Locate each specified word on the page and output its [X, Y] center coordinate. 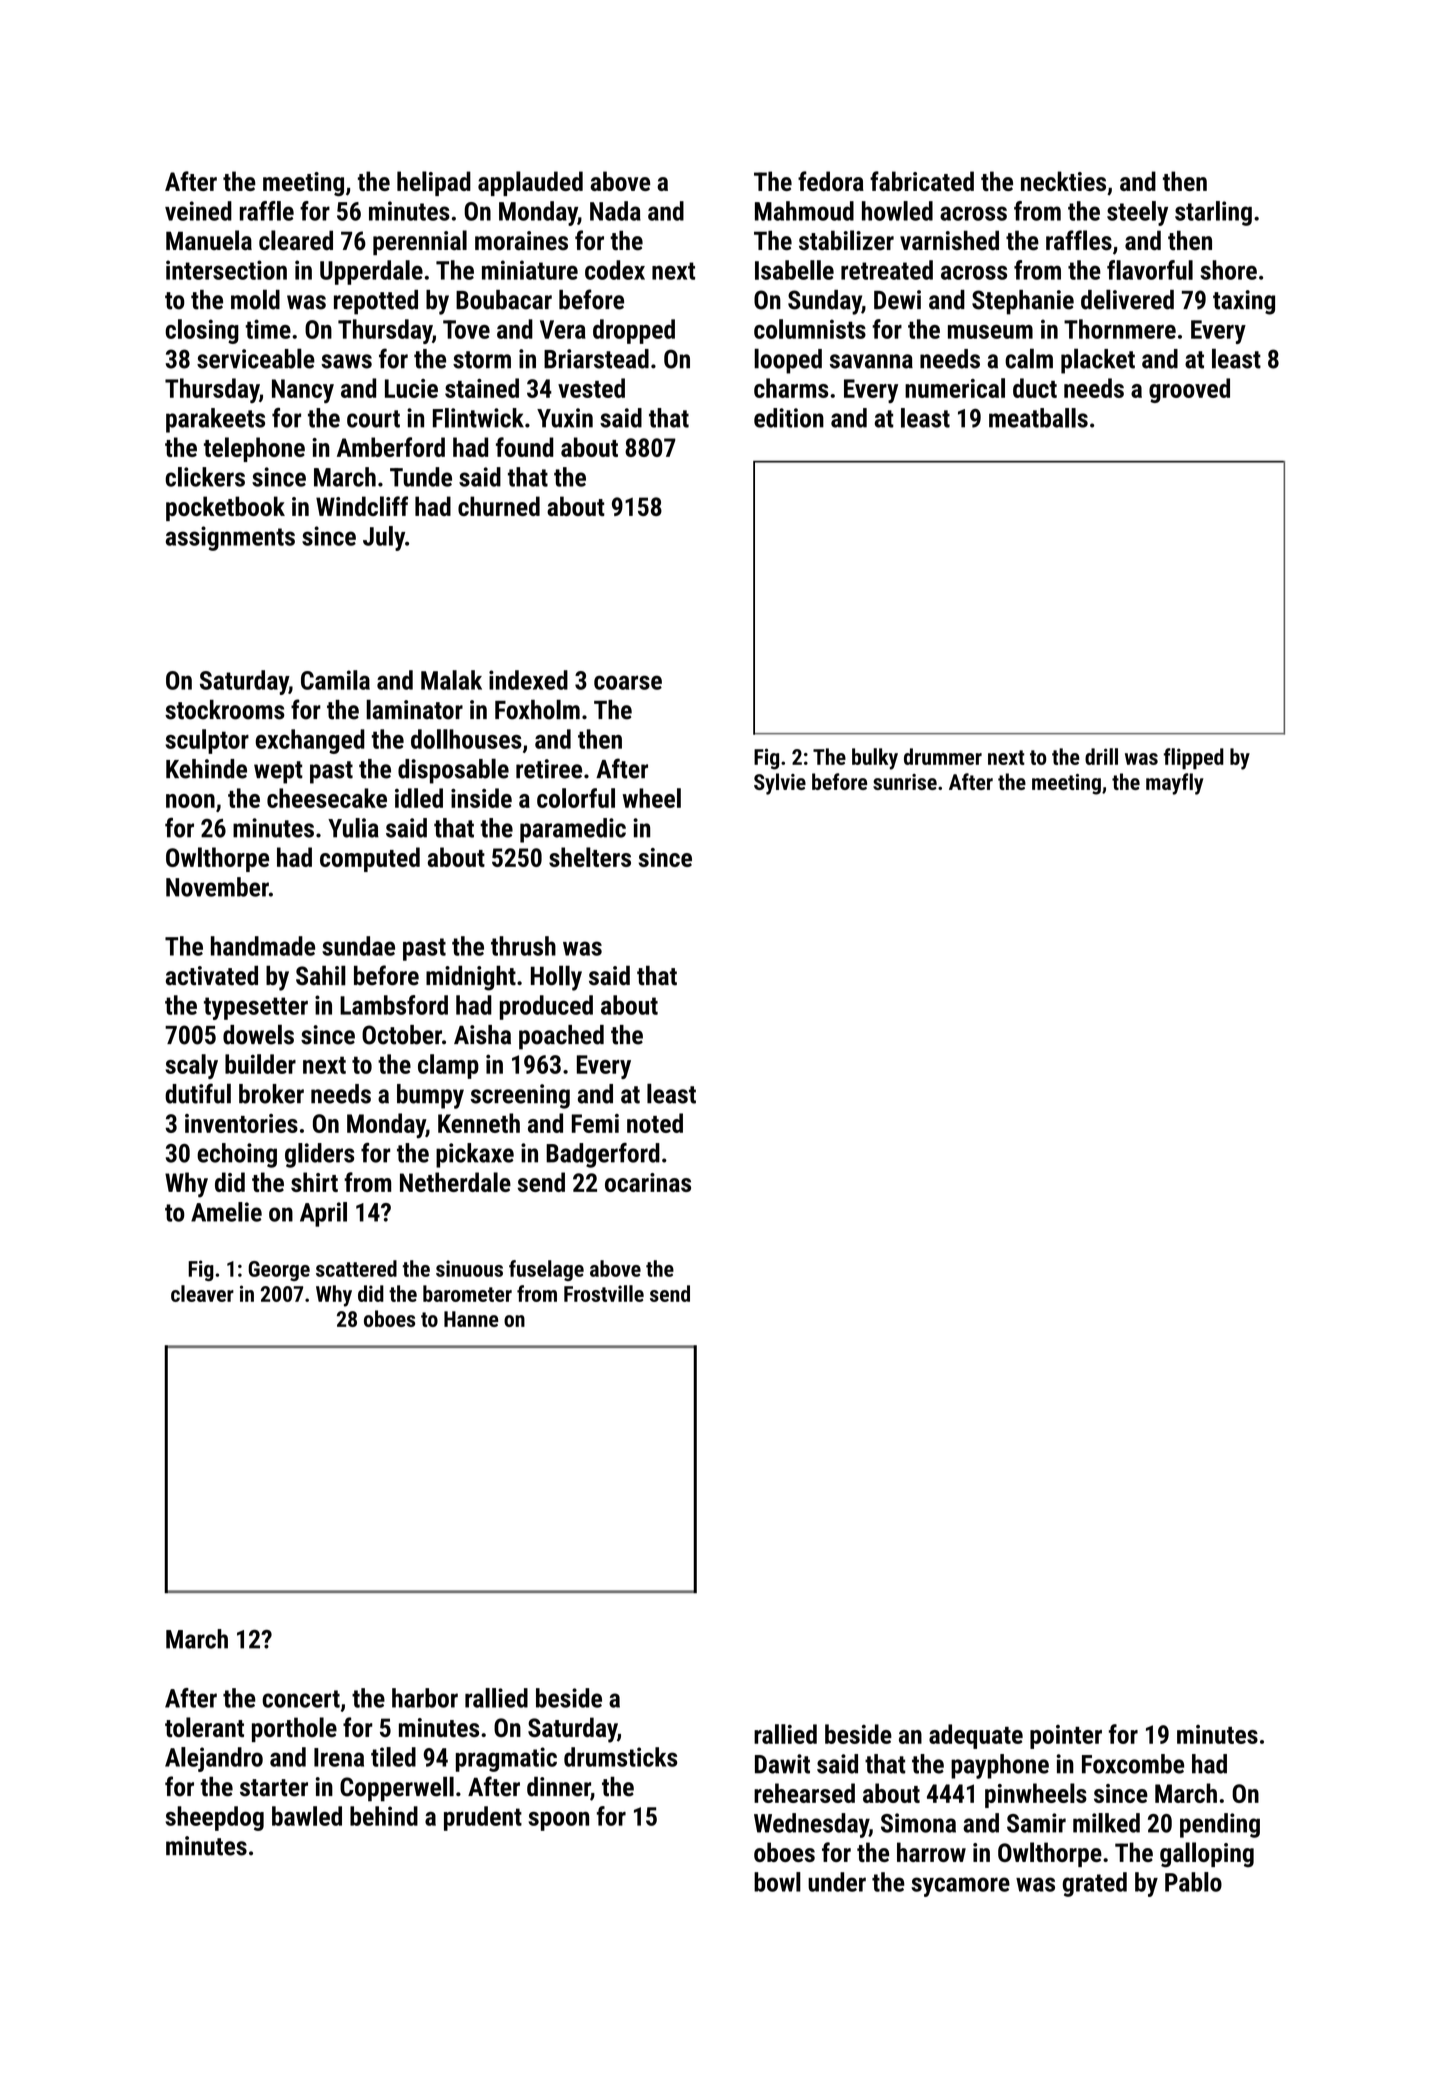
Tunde [421, 477]
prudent [483, 1818]
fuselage [546, 1270]
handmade [263, 946]
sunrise [905, 782]
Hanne [471, 1319]
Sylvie [780, 784]
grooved [1189, 390]
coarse [628, 682]
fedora [831, 181]
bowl [777, 1882]
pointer [1066, 1737]
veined [198, 211]
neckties [1063, 181]
